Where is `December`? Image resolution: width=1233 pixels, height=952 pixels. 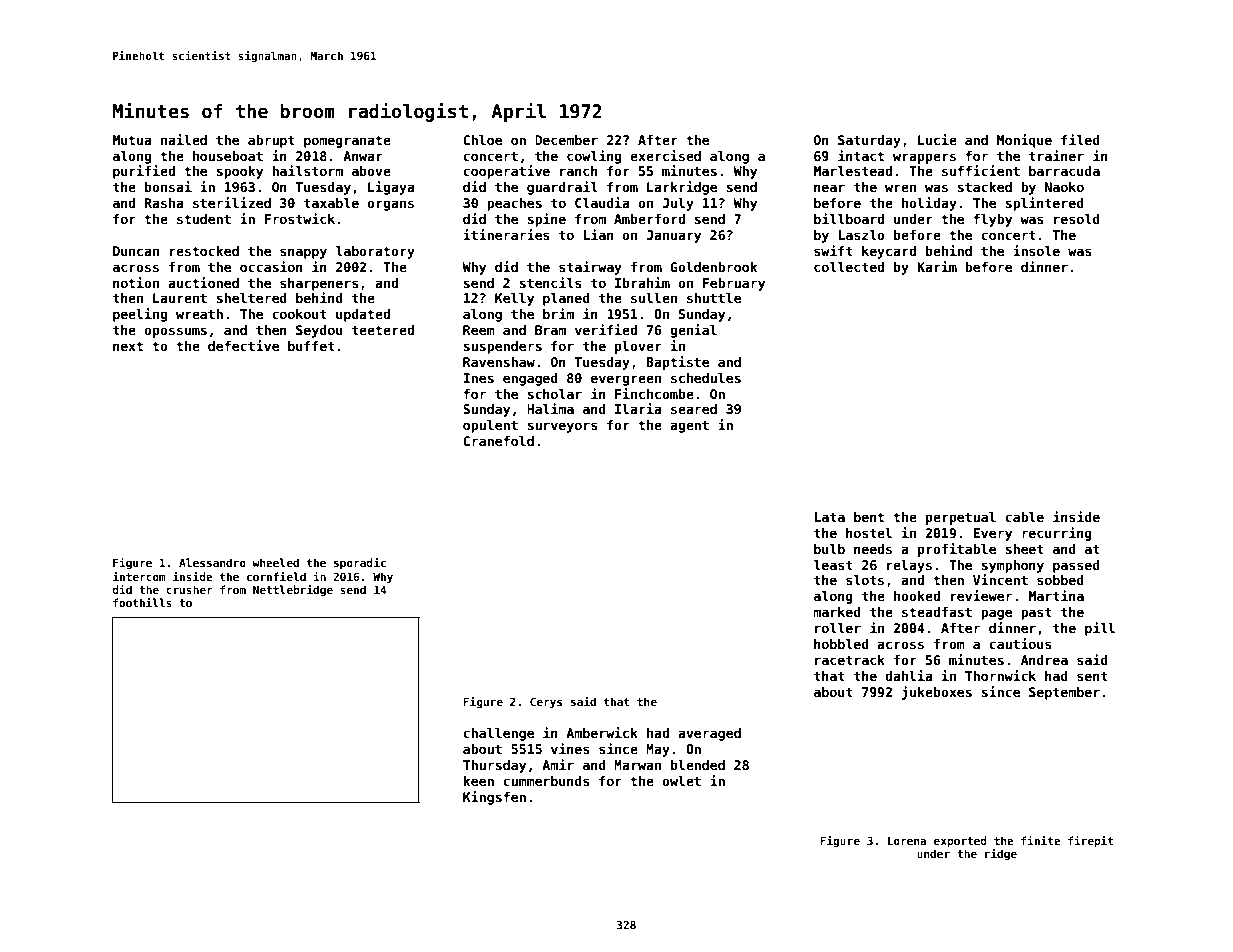 December is located at coordinates (566, 140).
